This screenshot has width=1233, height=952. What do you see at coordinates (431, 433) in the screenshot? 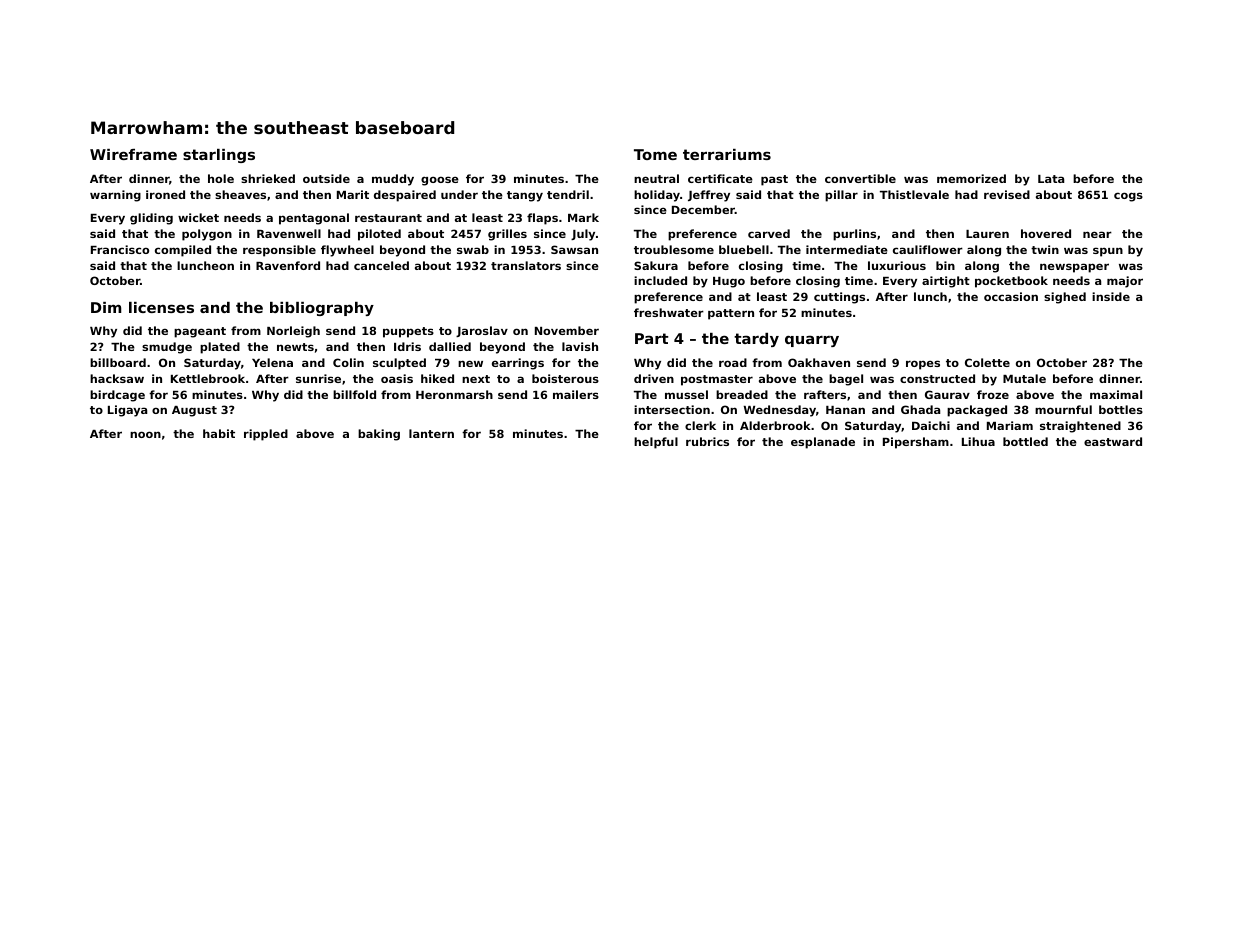
I see `lantern` at bounding box center [431, 433].
